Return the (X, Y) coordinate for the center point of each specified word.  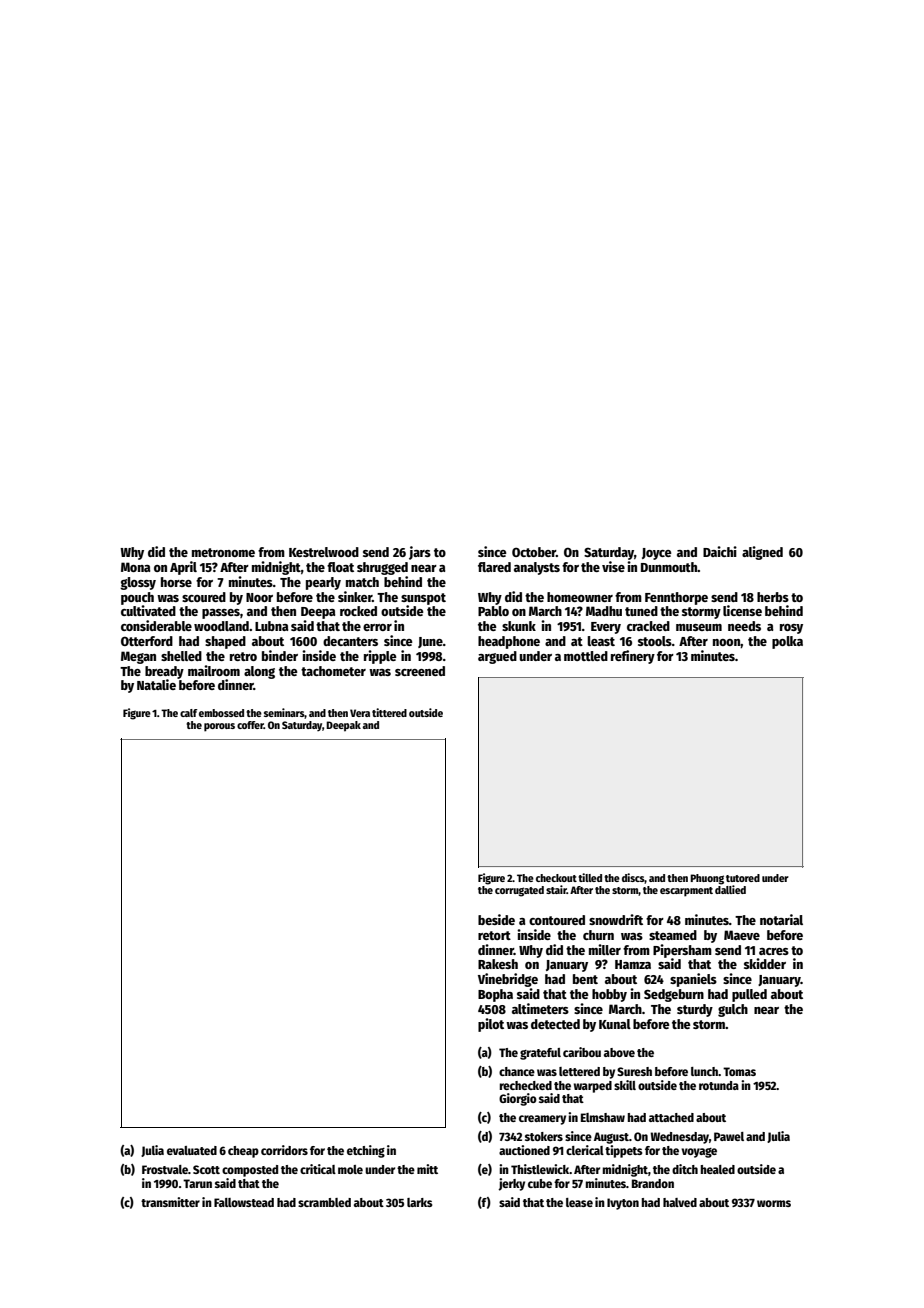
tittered (389, 712)
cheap (243, 1152)
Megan (138, 657)
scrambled (324, 1202)
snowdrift (616, 919)
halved (680, 1202)
